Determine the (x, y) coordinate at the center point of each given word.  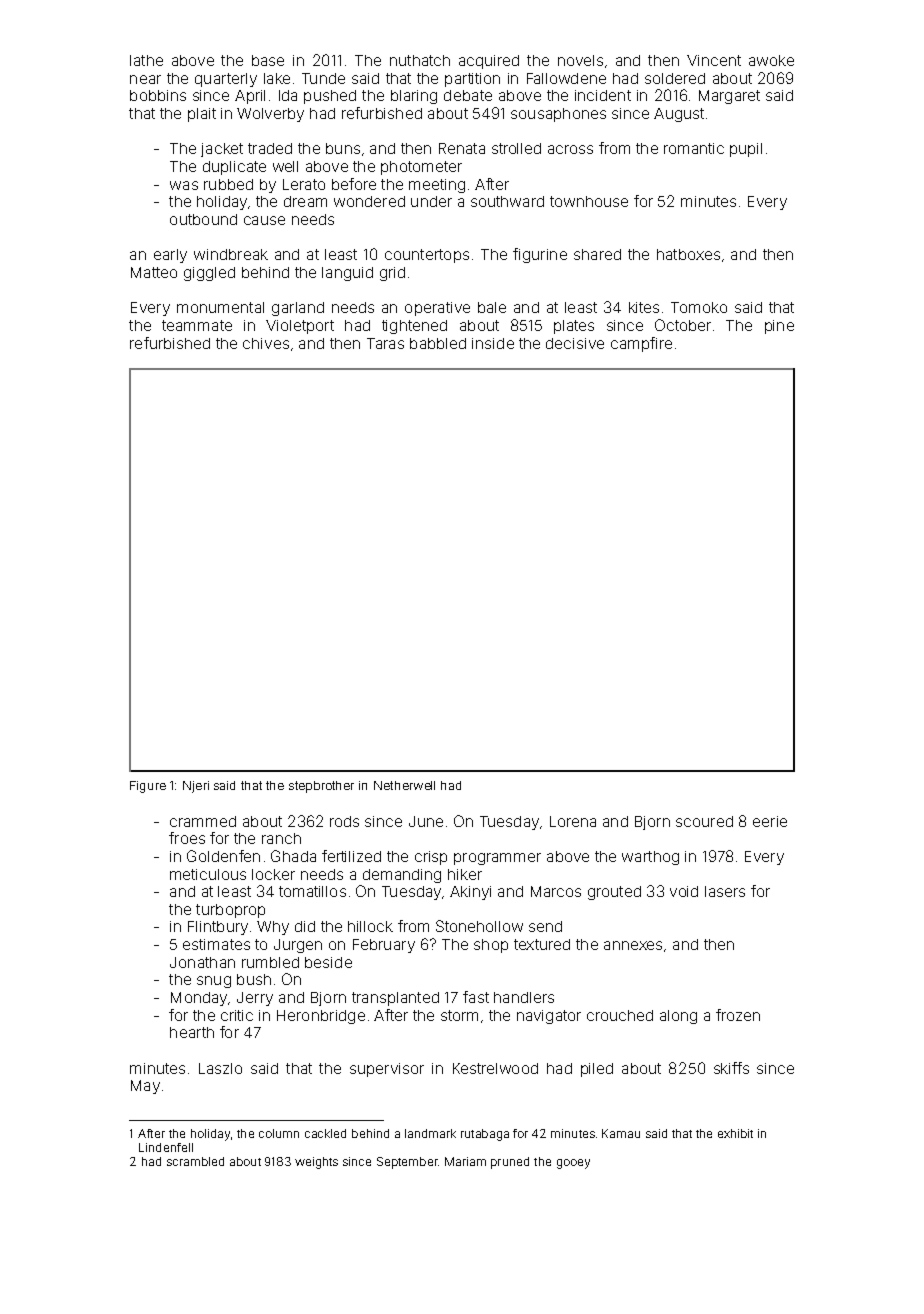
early (170, 256)
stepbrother (321, 787)
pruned (510, 1163)
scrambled (195, 1161)
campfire (641, 344)
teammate (197, 325)
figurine (540, 255)
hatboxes (688, 254)
